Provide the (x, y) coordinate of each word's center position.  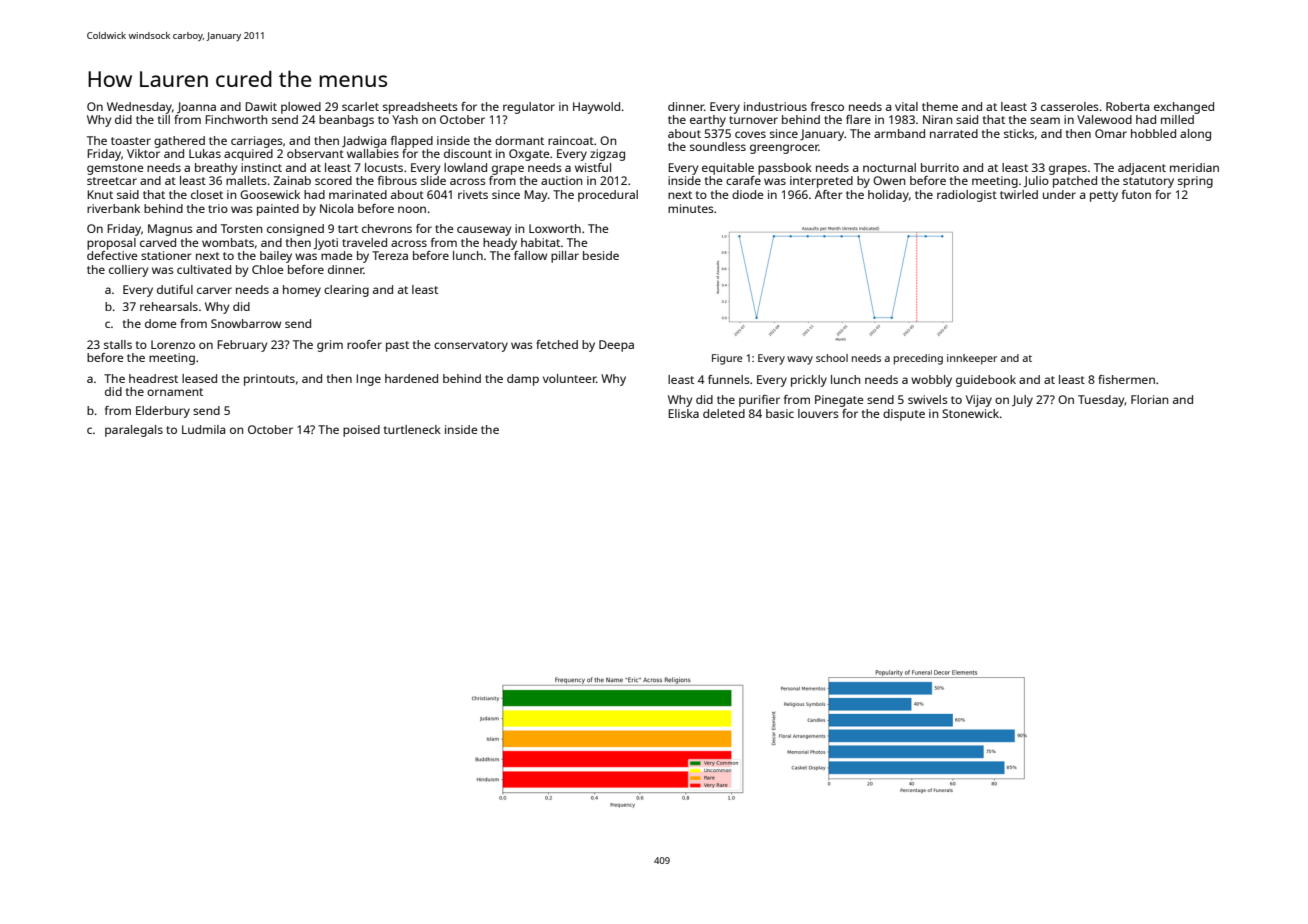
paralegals (134, 431)
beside (601, 255)
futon (1136, 194)
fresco (827, 106)
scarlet (360, 106)
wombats (228, 242)
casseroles (1070, 106)
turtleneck (412, 429)
